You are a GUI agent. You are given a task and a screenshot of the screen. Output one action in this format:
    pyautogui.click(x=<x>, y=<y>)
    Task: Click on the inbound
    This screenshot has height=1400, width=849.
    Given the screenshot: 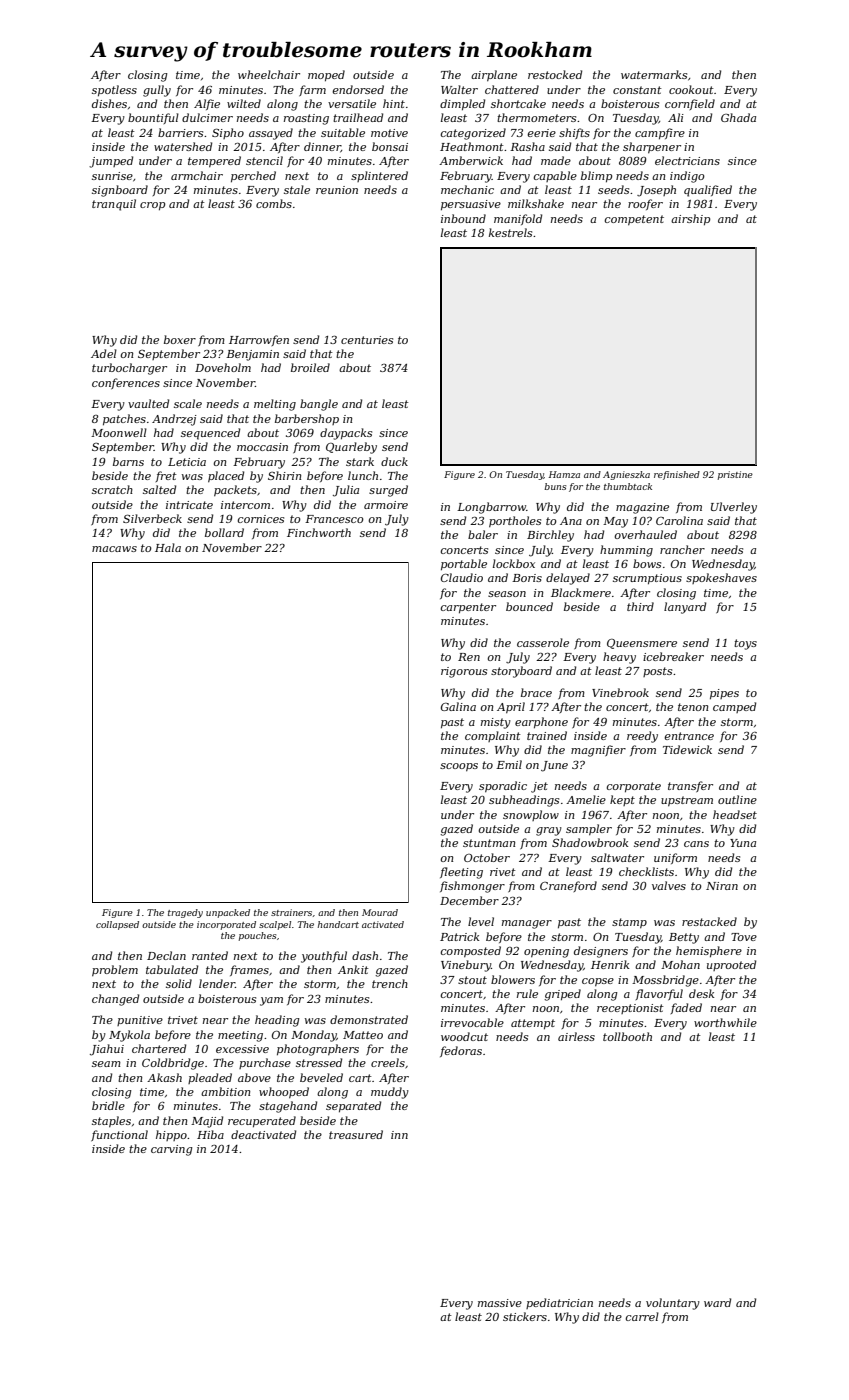 What is the action you would take?
    pyautogui.click(x=463, y=218)
